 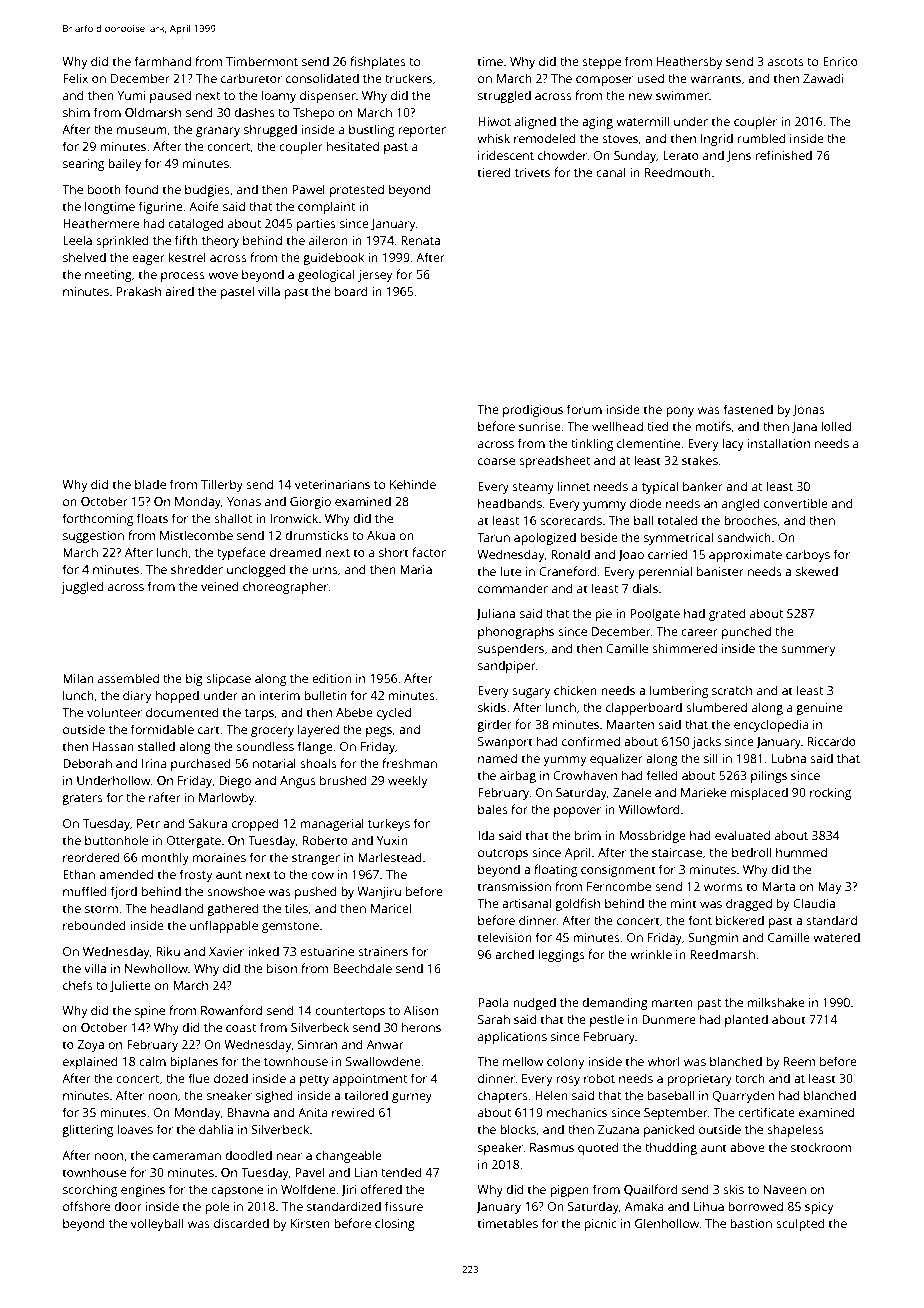 I want to click on Simran, so click(x=317, y=1044).
